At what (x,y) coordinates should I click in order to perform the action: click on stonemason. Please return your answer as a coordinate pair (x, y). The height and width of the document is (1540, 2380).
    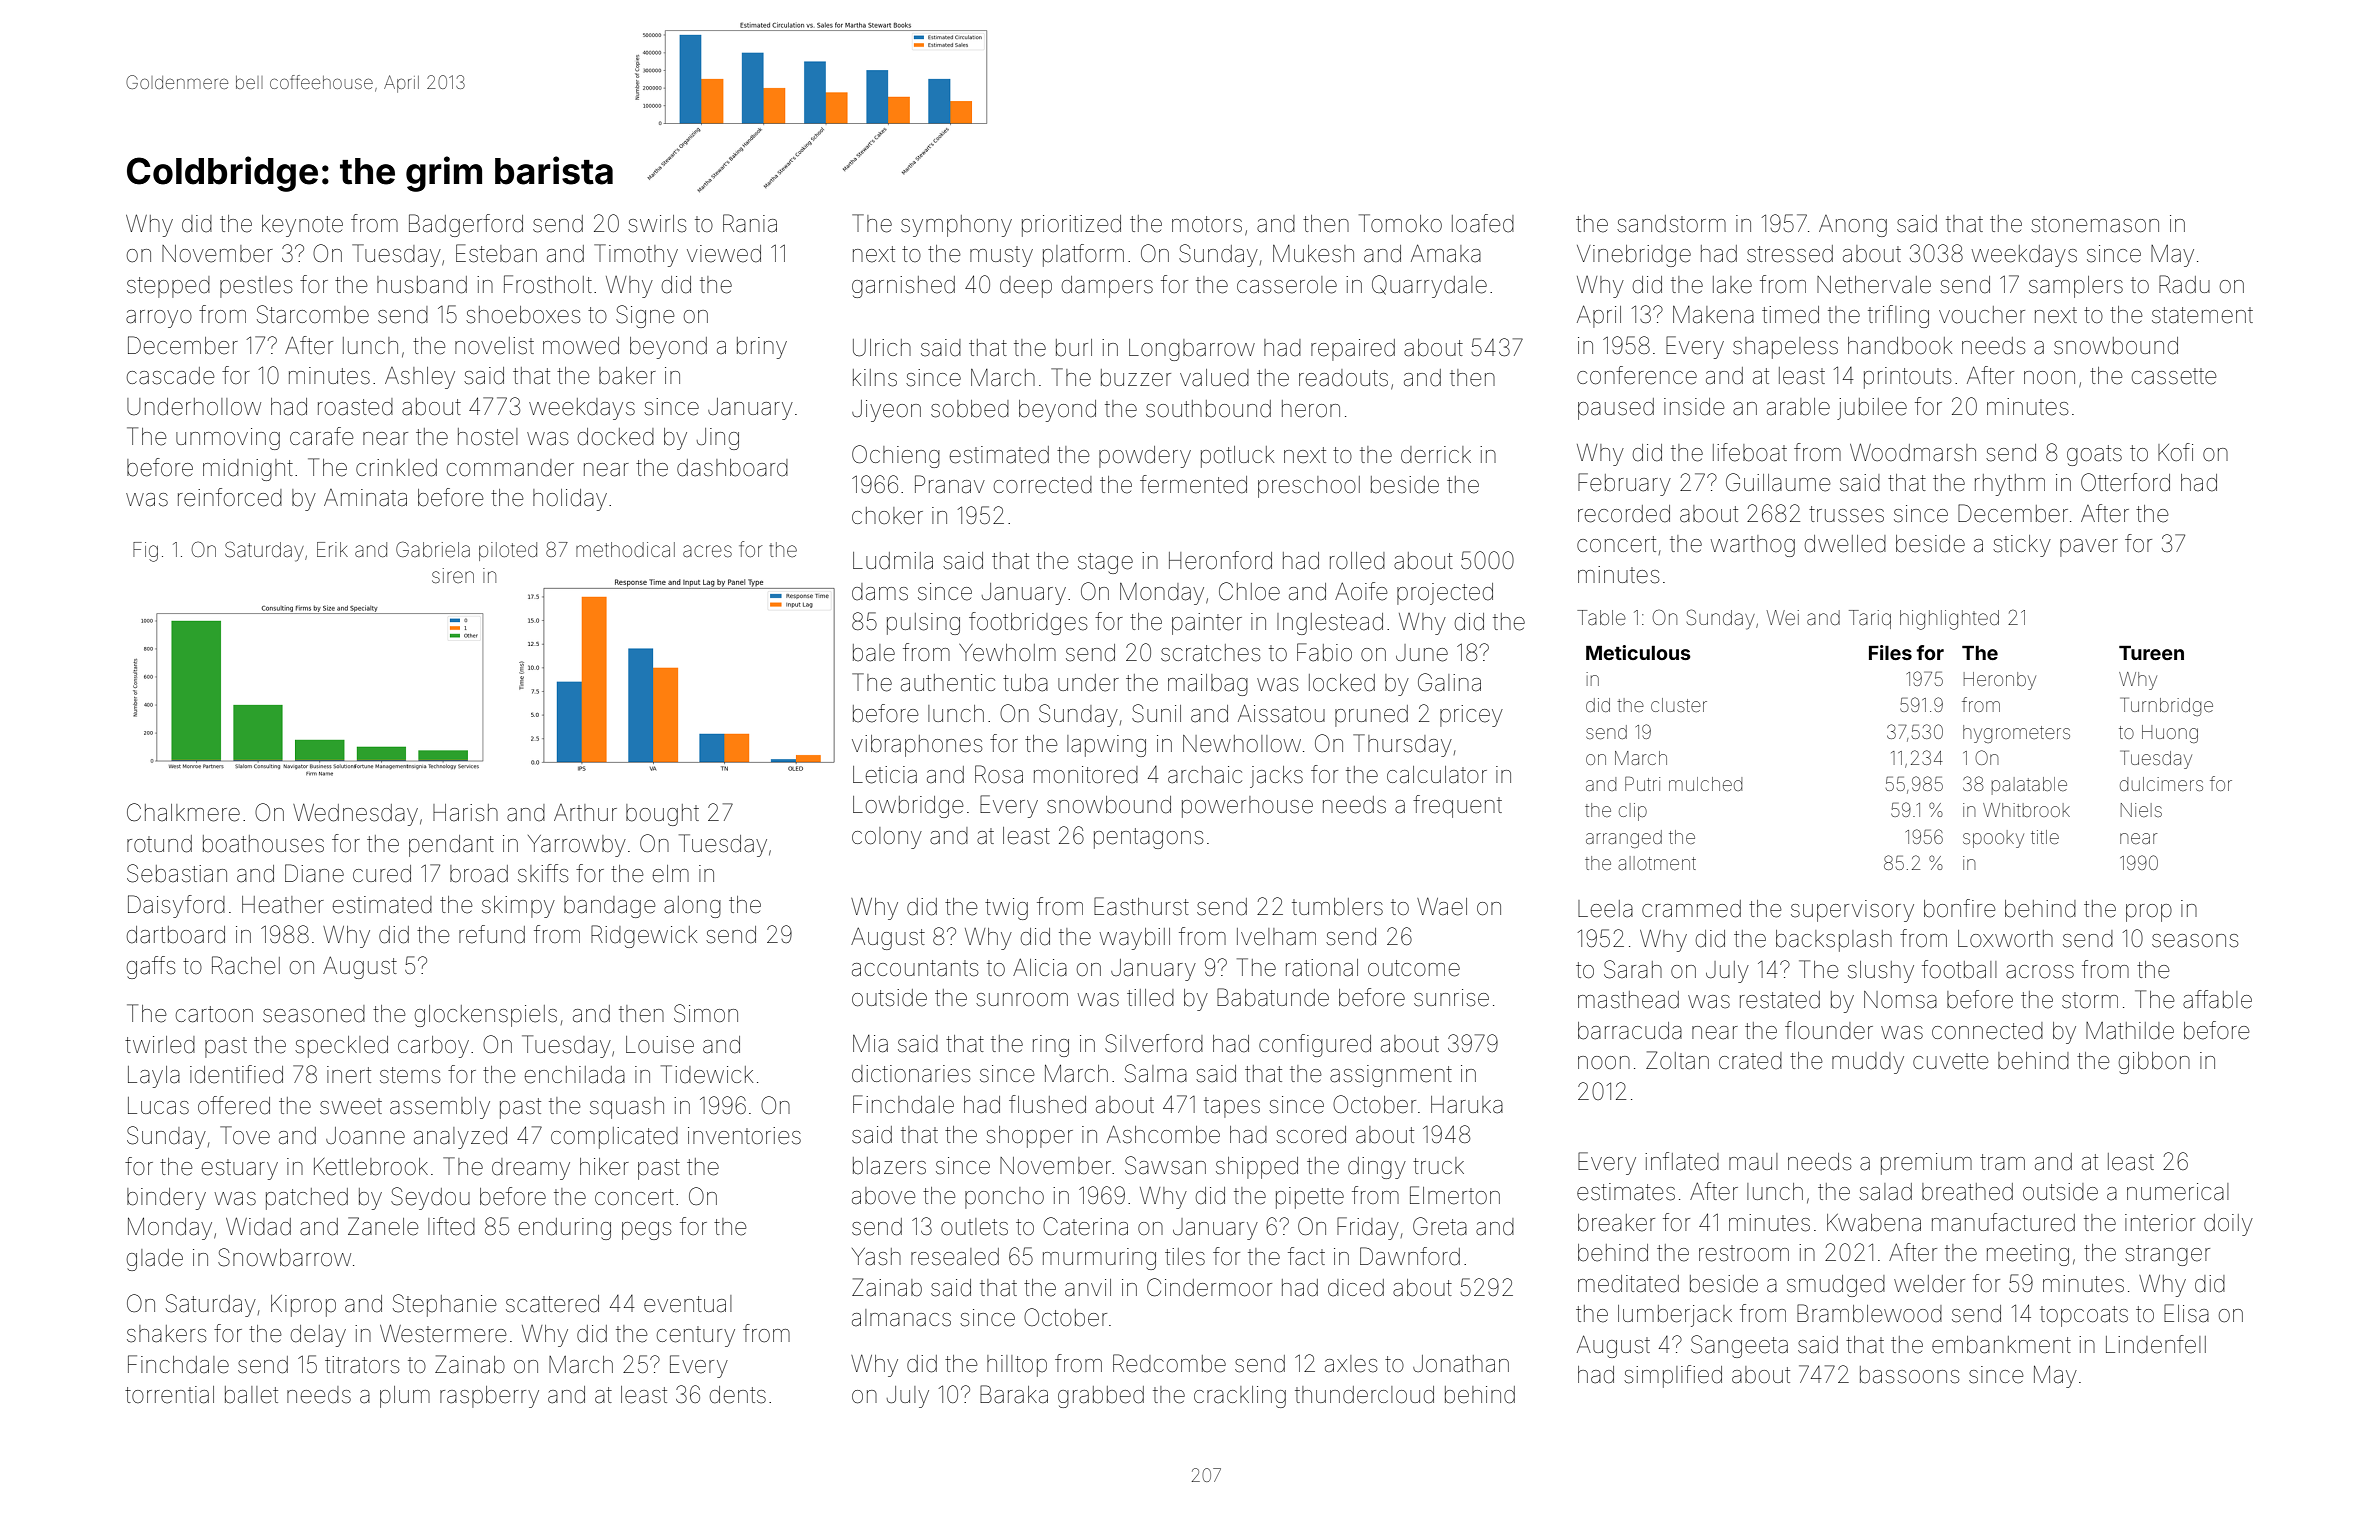
    Looking at the image, I should click on (2095, 224).
